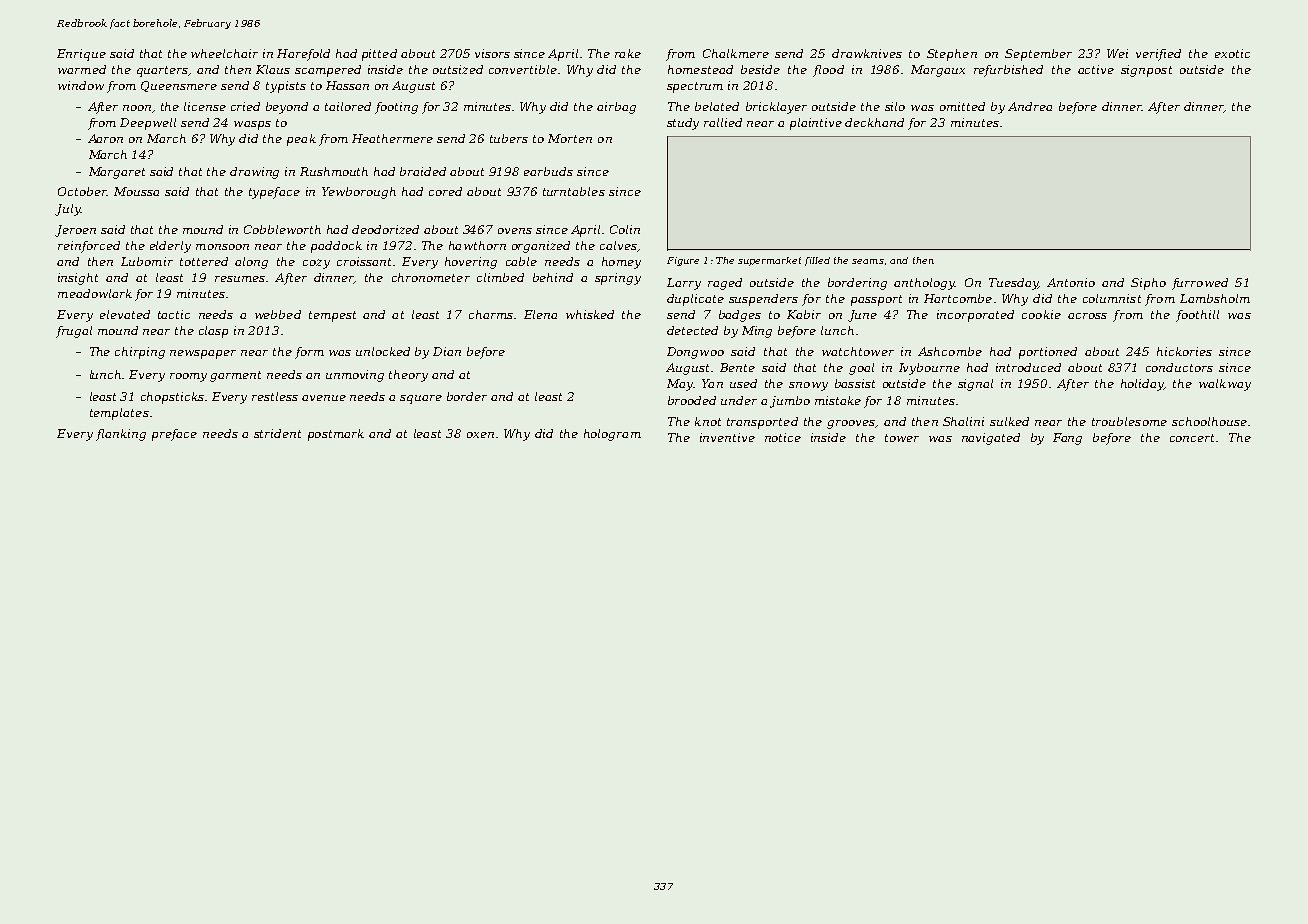  What do you see at coordinates (1192, 438) in the screenshot?
I see `concert` at bounding box center [1192, 438].
